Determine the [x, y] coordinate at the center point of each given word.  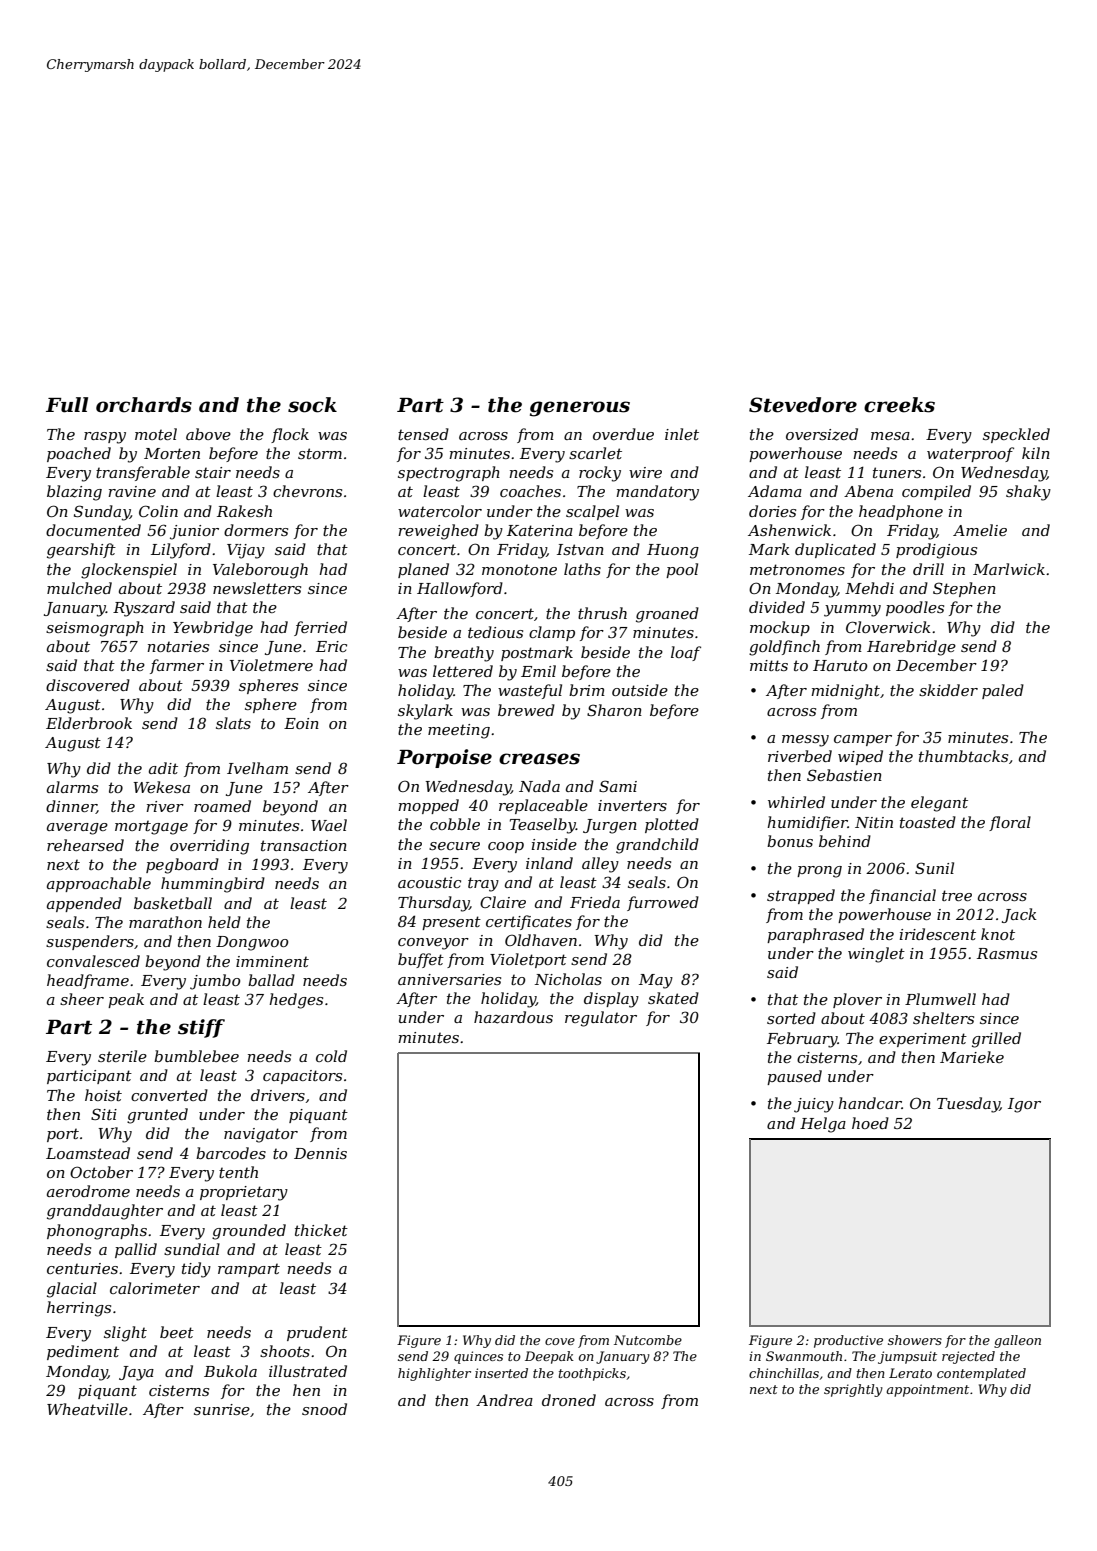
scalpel [592, 512]
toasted [928, 822]
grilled [996, 1040]
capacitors [302, 1077]
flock [290, 435]
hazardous [513, 1017]
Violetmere [271, 665]
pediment [83, 1352]
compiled [936, 492]
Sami [618, 786]
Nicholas [568, 979]
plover [857, 1000]
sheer [82, 999]
